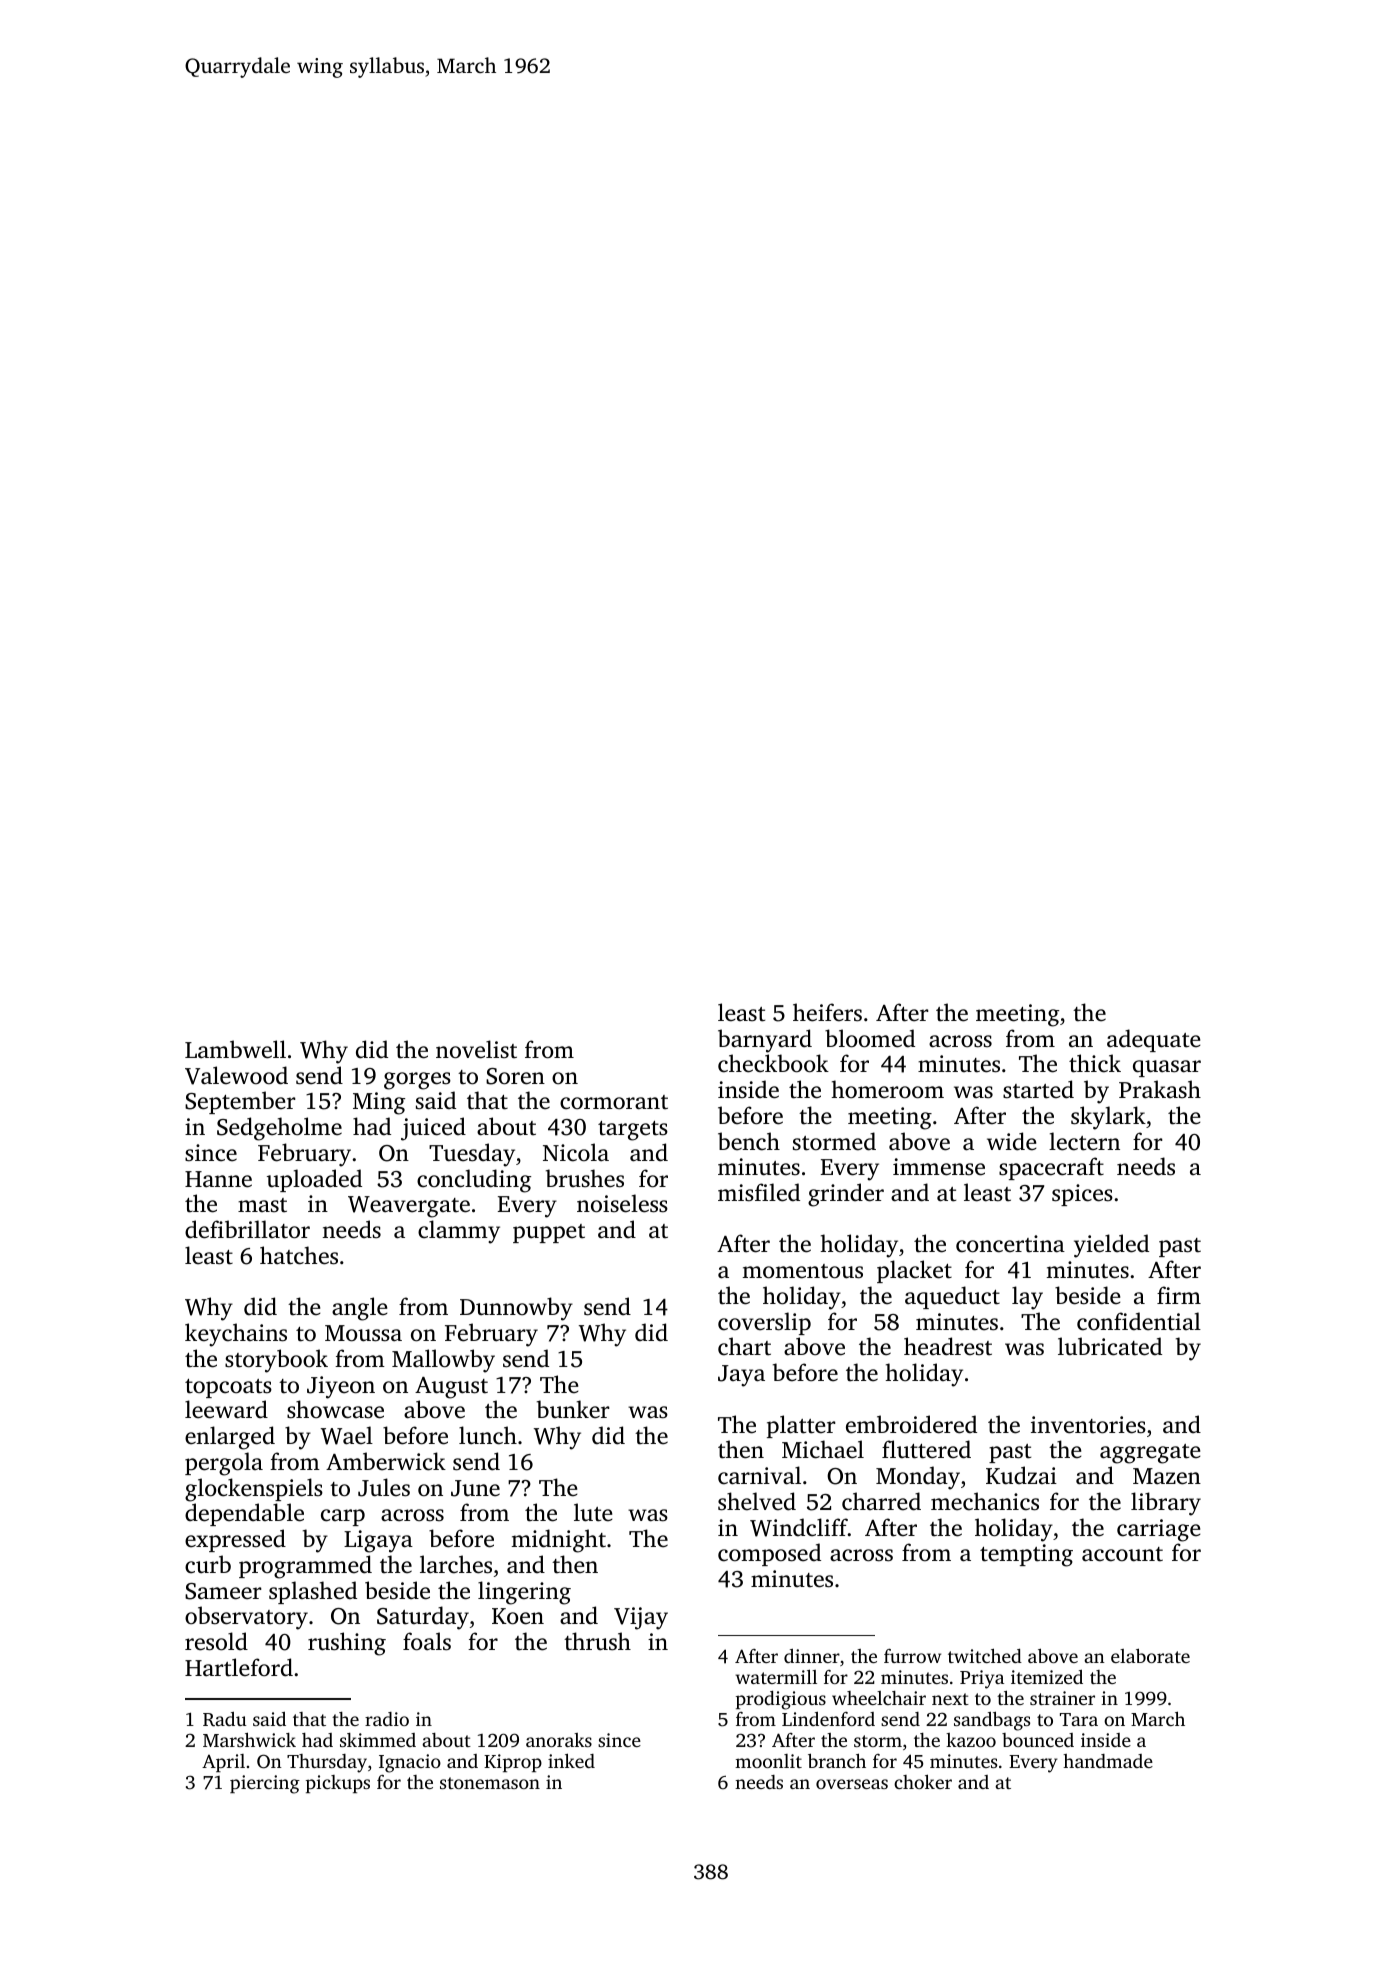  What do you see at coordinates (768, 1761) in the screenshot?
I see `moonlit` at bounding box center [768, 1761].
